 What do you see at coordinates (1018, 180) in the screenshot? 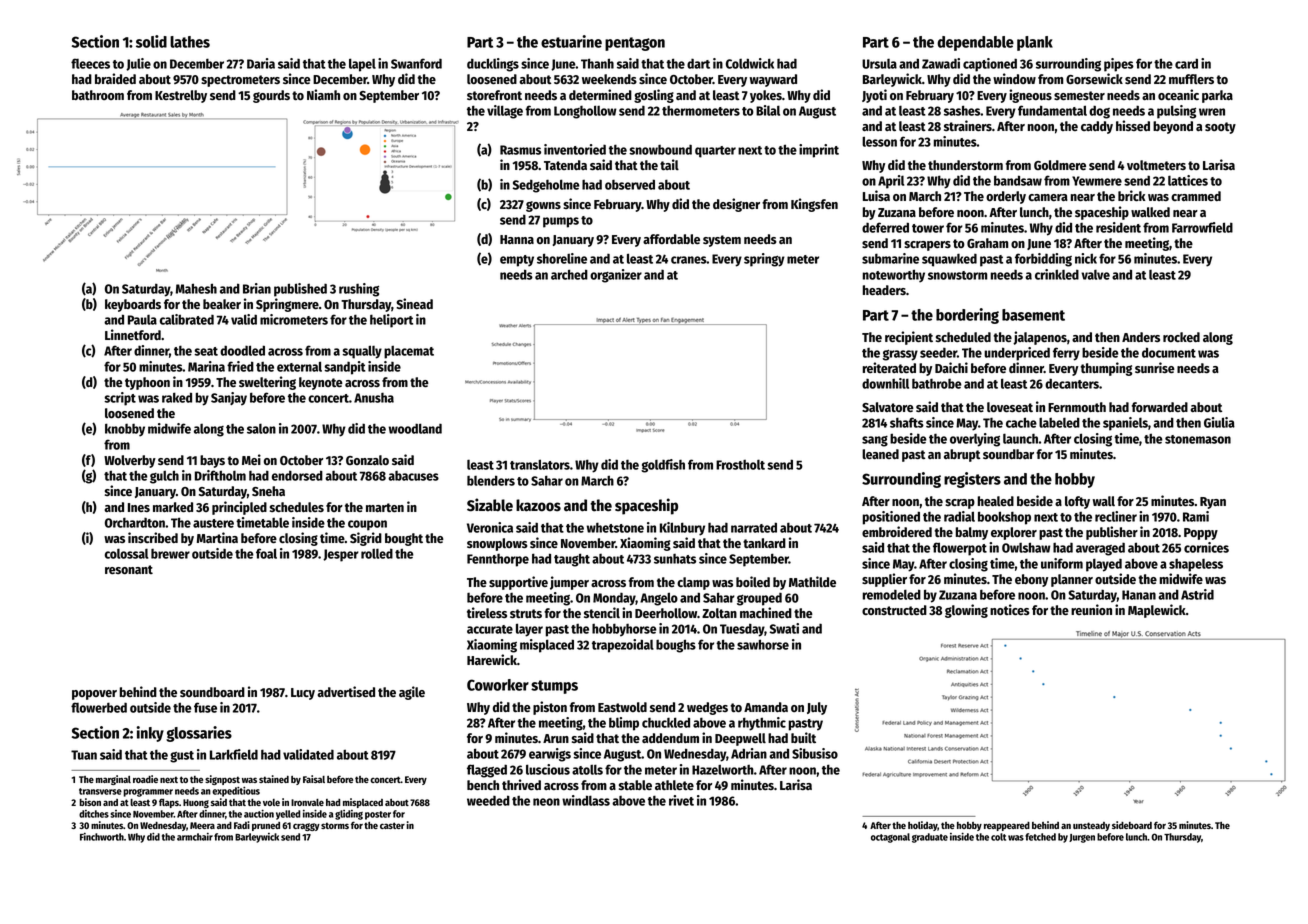
I see `bandsaw` at bounding box center [1018, 180].
